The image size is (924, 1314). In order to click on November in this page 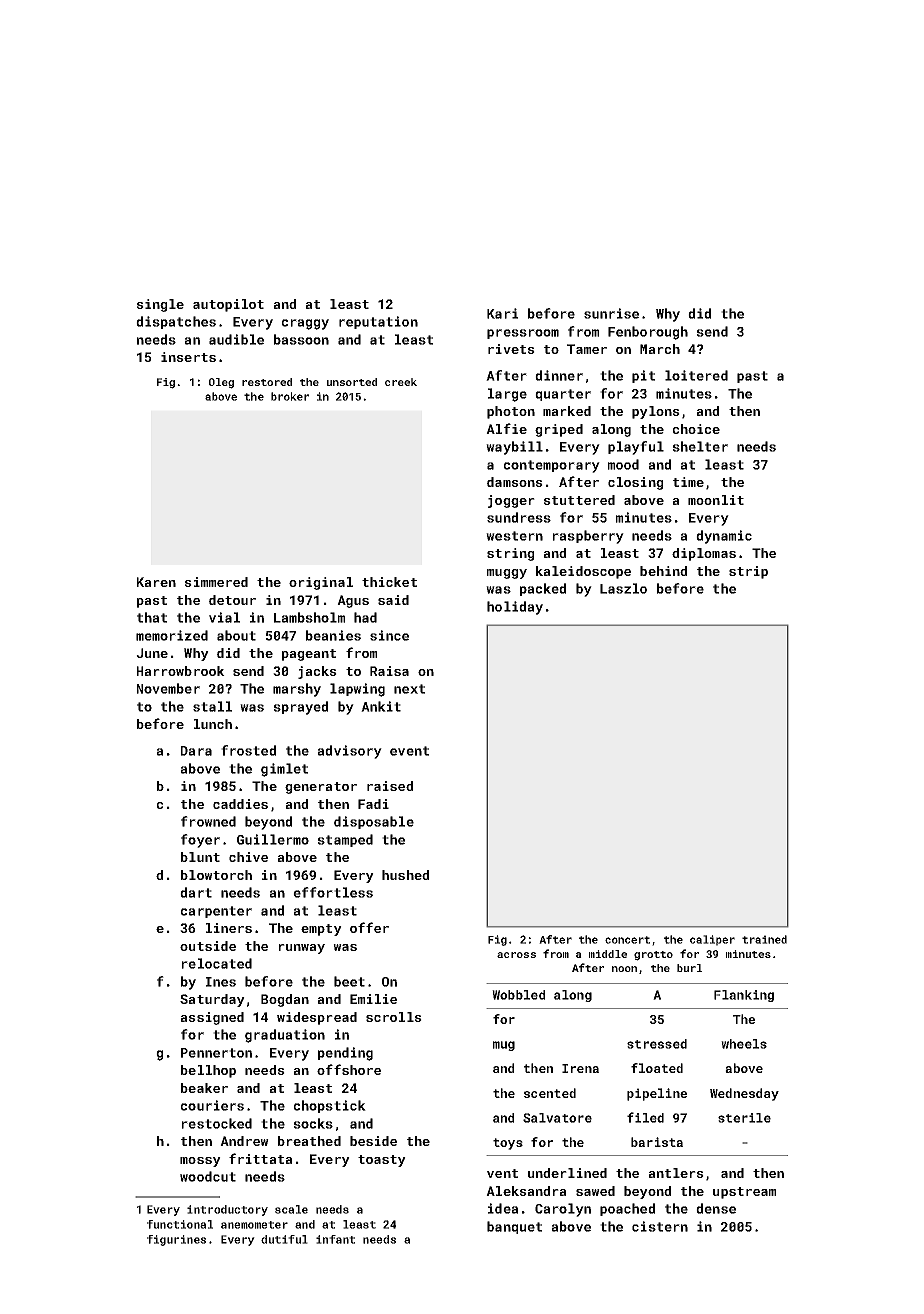, I will do `click(168, 688)`.
